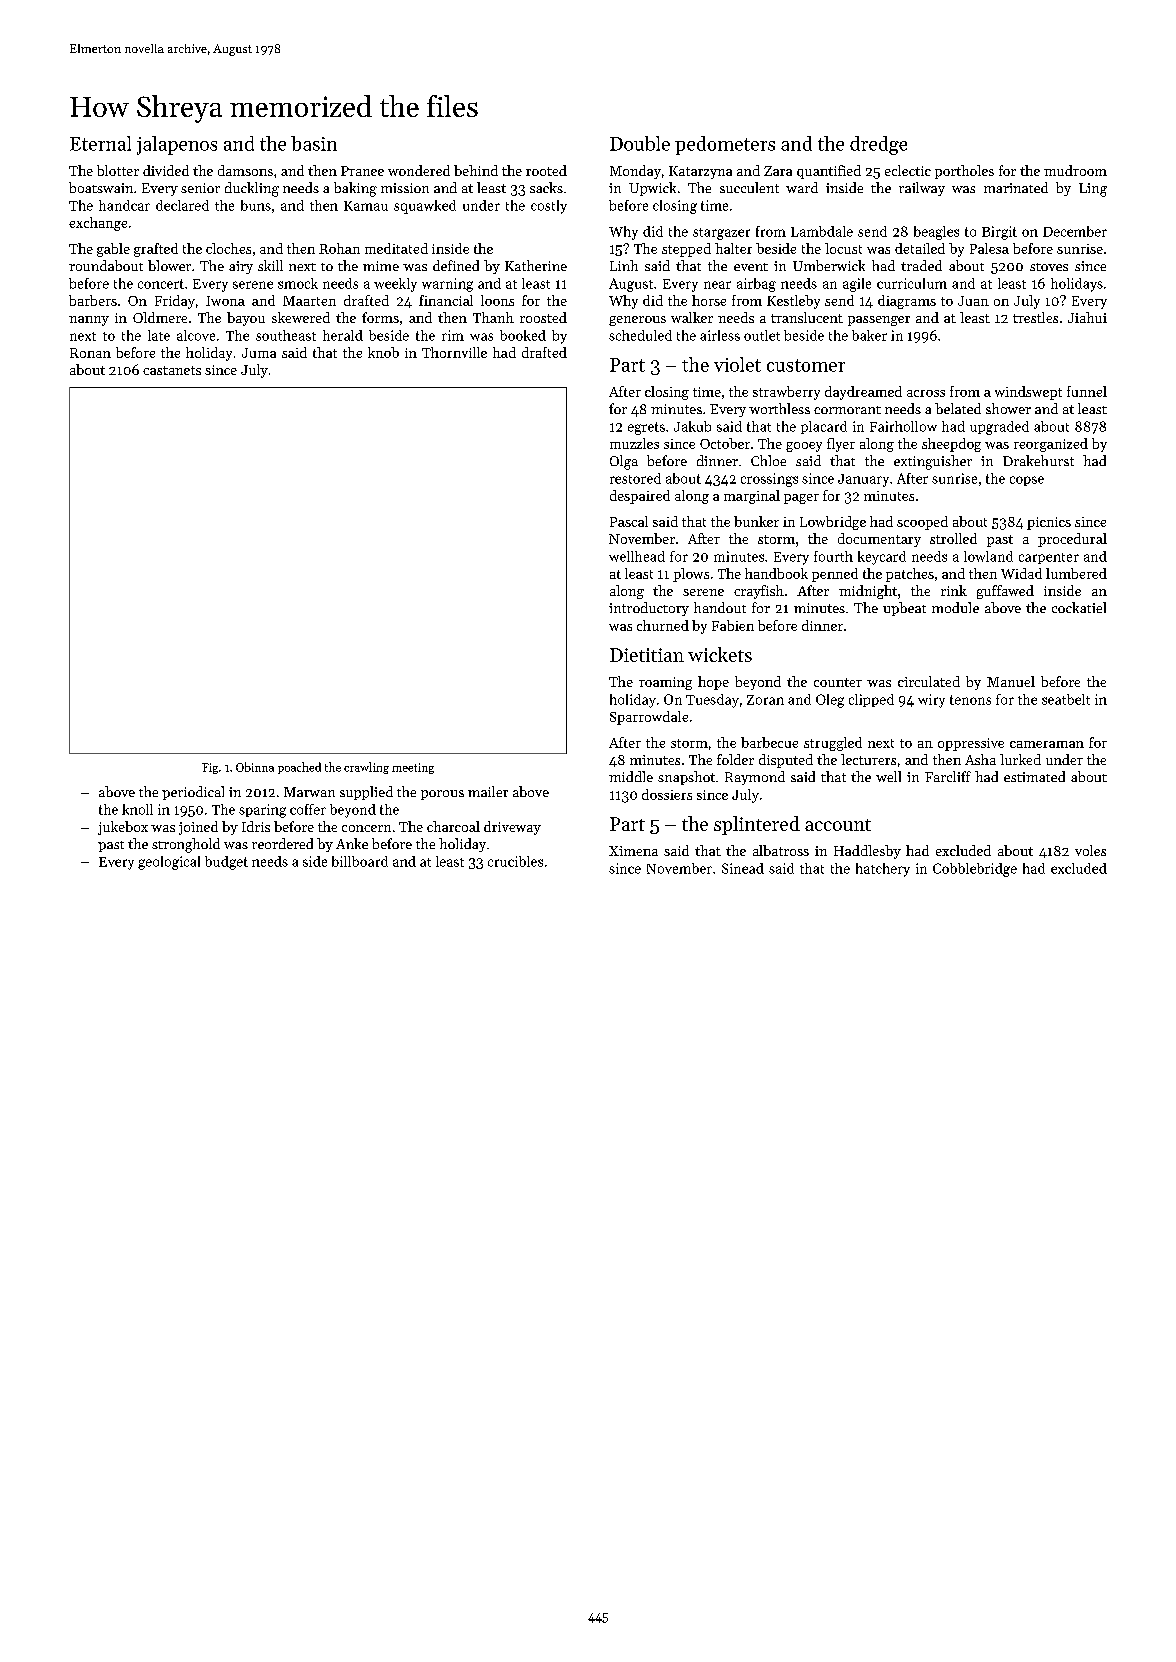 The width and height of the document is (1176, 1662). What do you see at coordinates (646, 428) in the document?
I see `egrets` at bounding box center [646, 428].
